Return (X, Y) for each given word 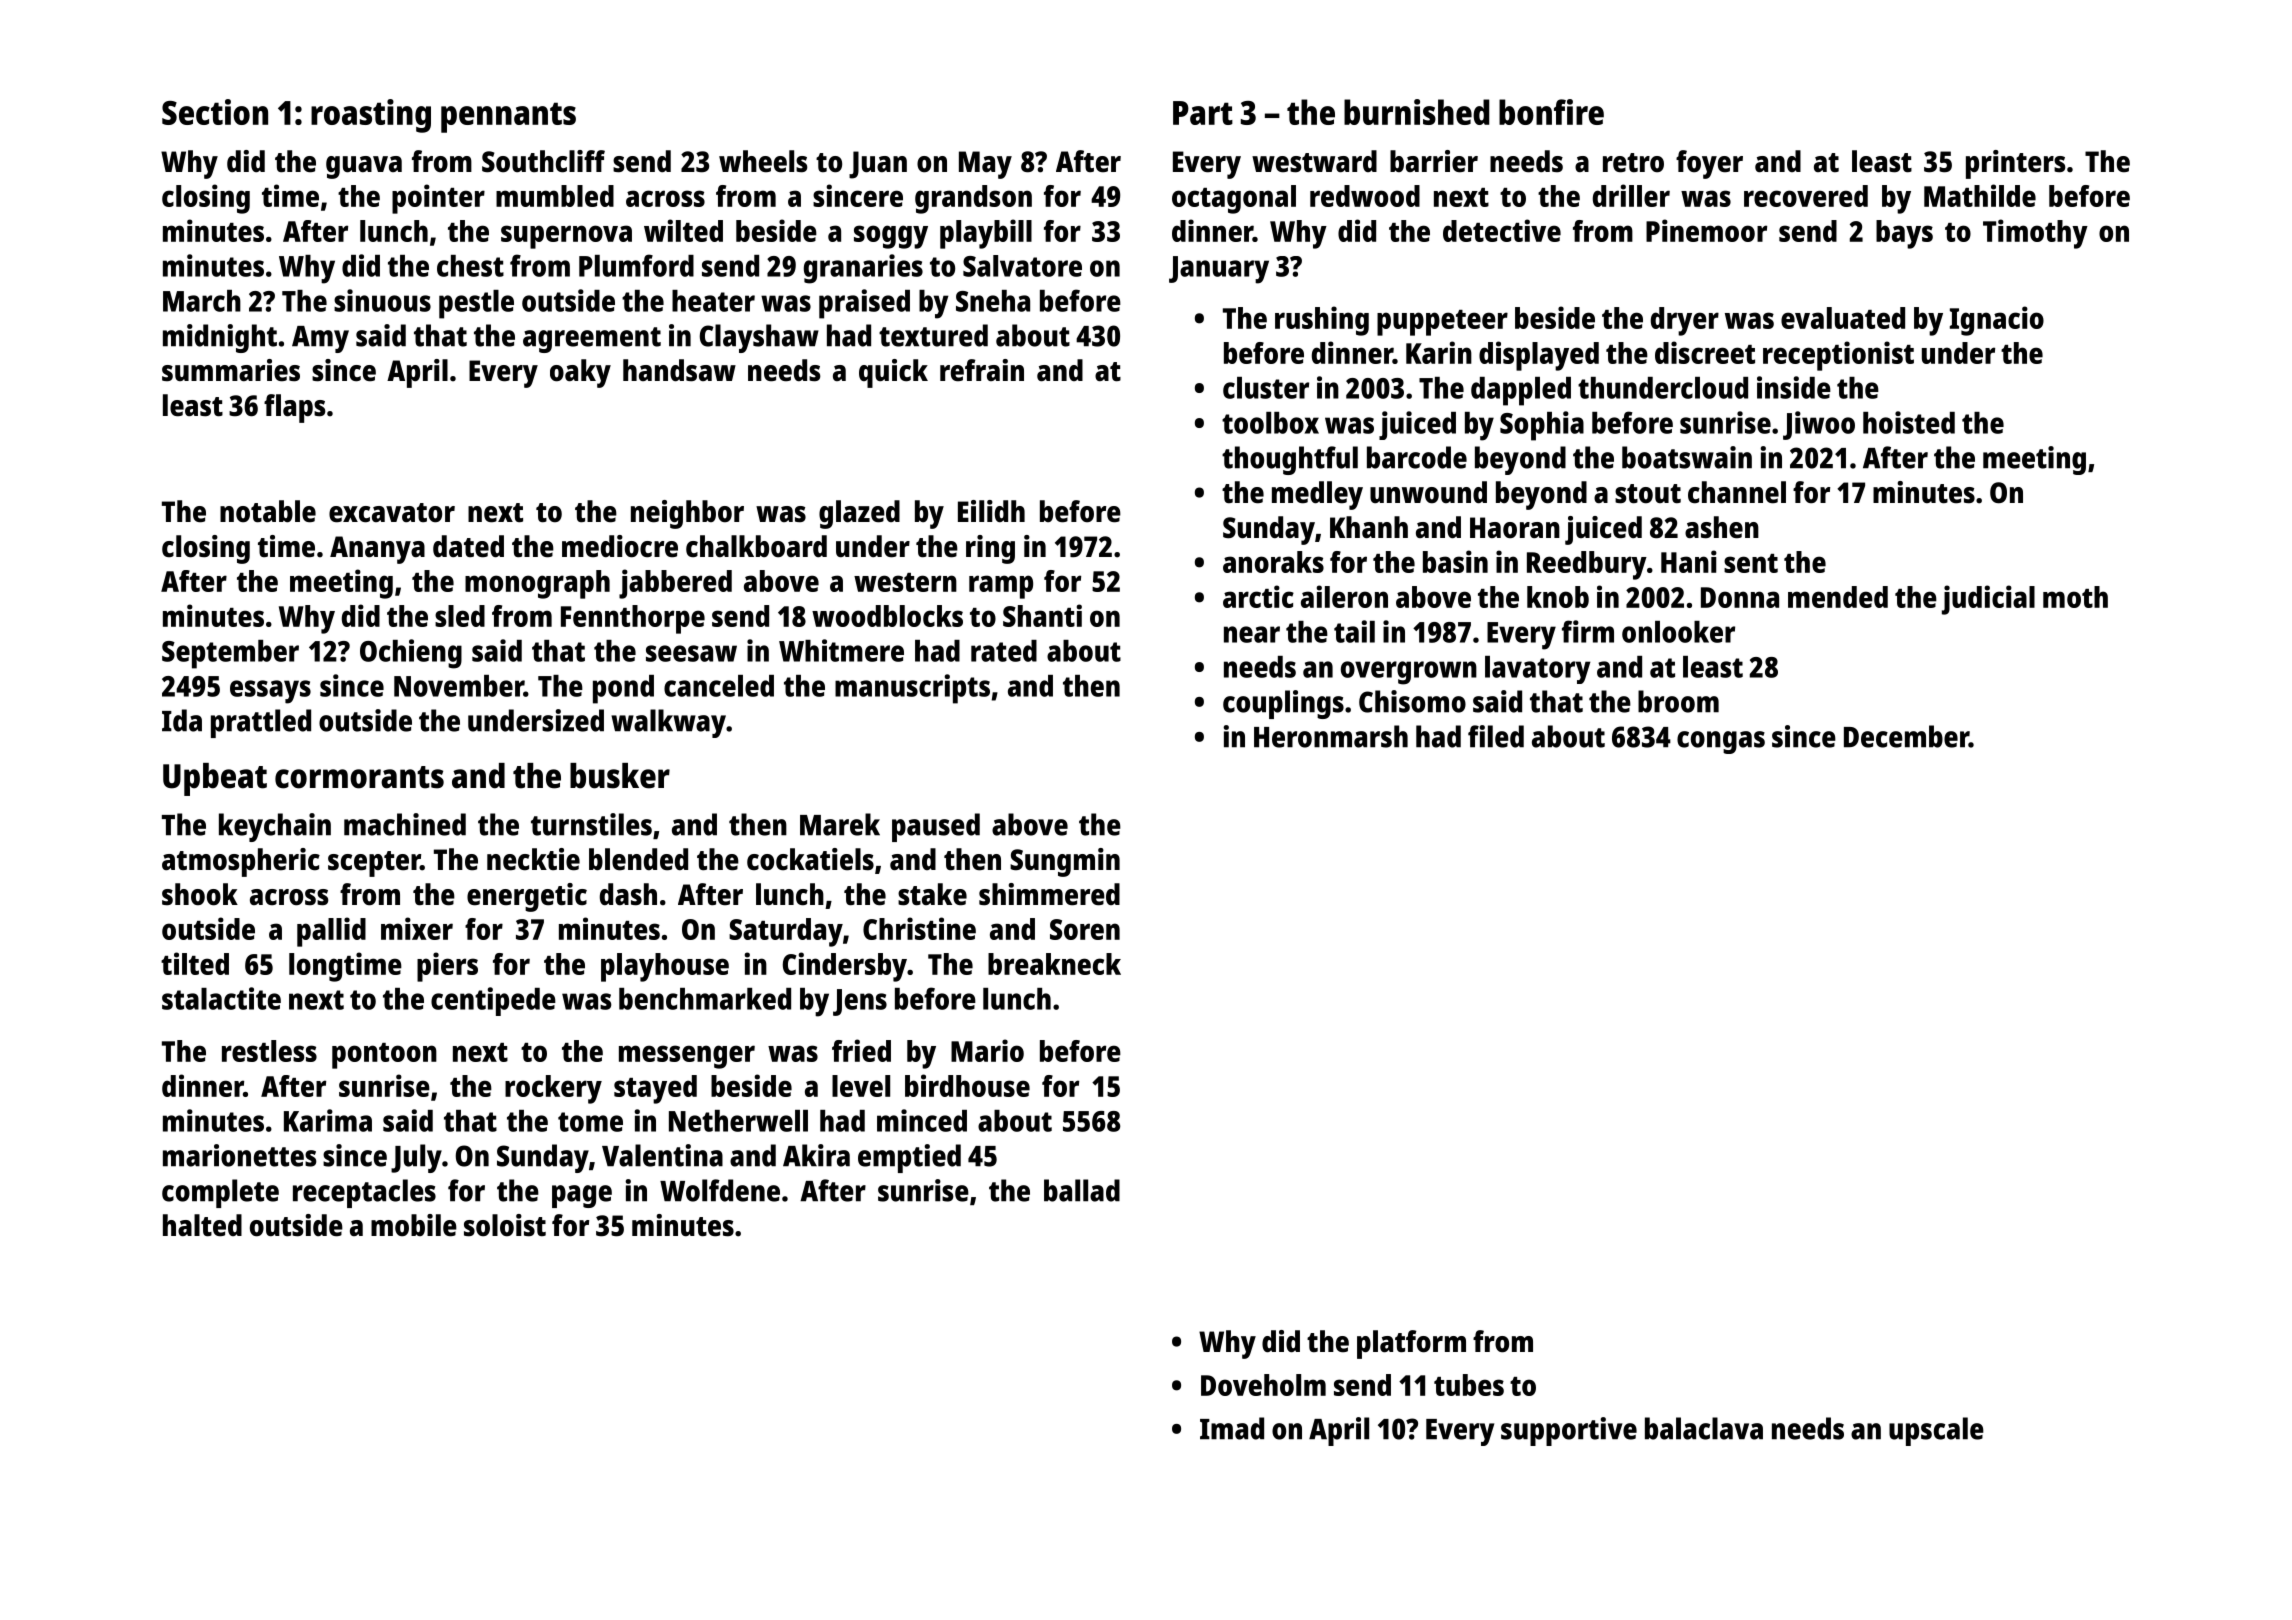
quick (893, 373)
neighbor (687, 514)
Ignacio (1997, 321)
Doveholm (1263, 1385)
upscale (1936, 1431)
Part (1203, 113)
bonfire (1551, 112)
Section (215, 112)
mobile (414, 1225)
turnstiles (591, 824)
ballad (1082, 1190)
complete (220, 1193)
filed (1496, 736)
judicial (1988, 600)
